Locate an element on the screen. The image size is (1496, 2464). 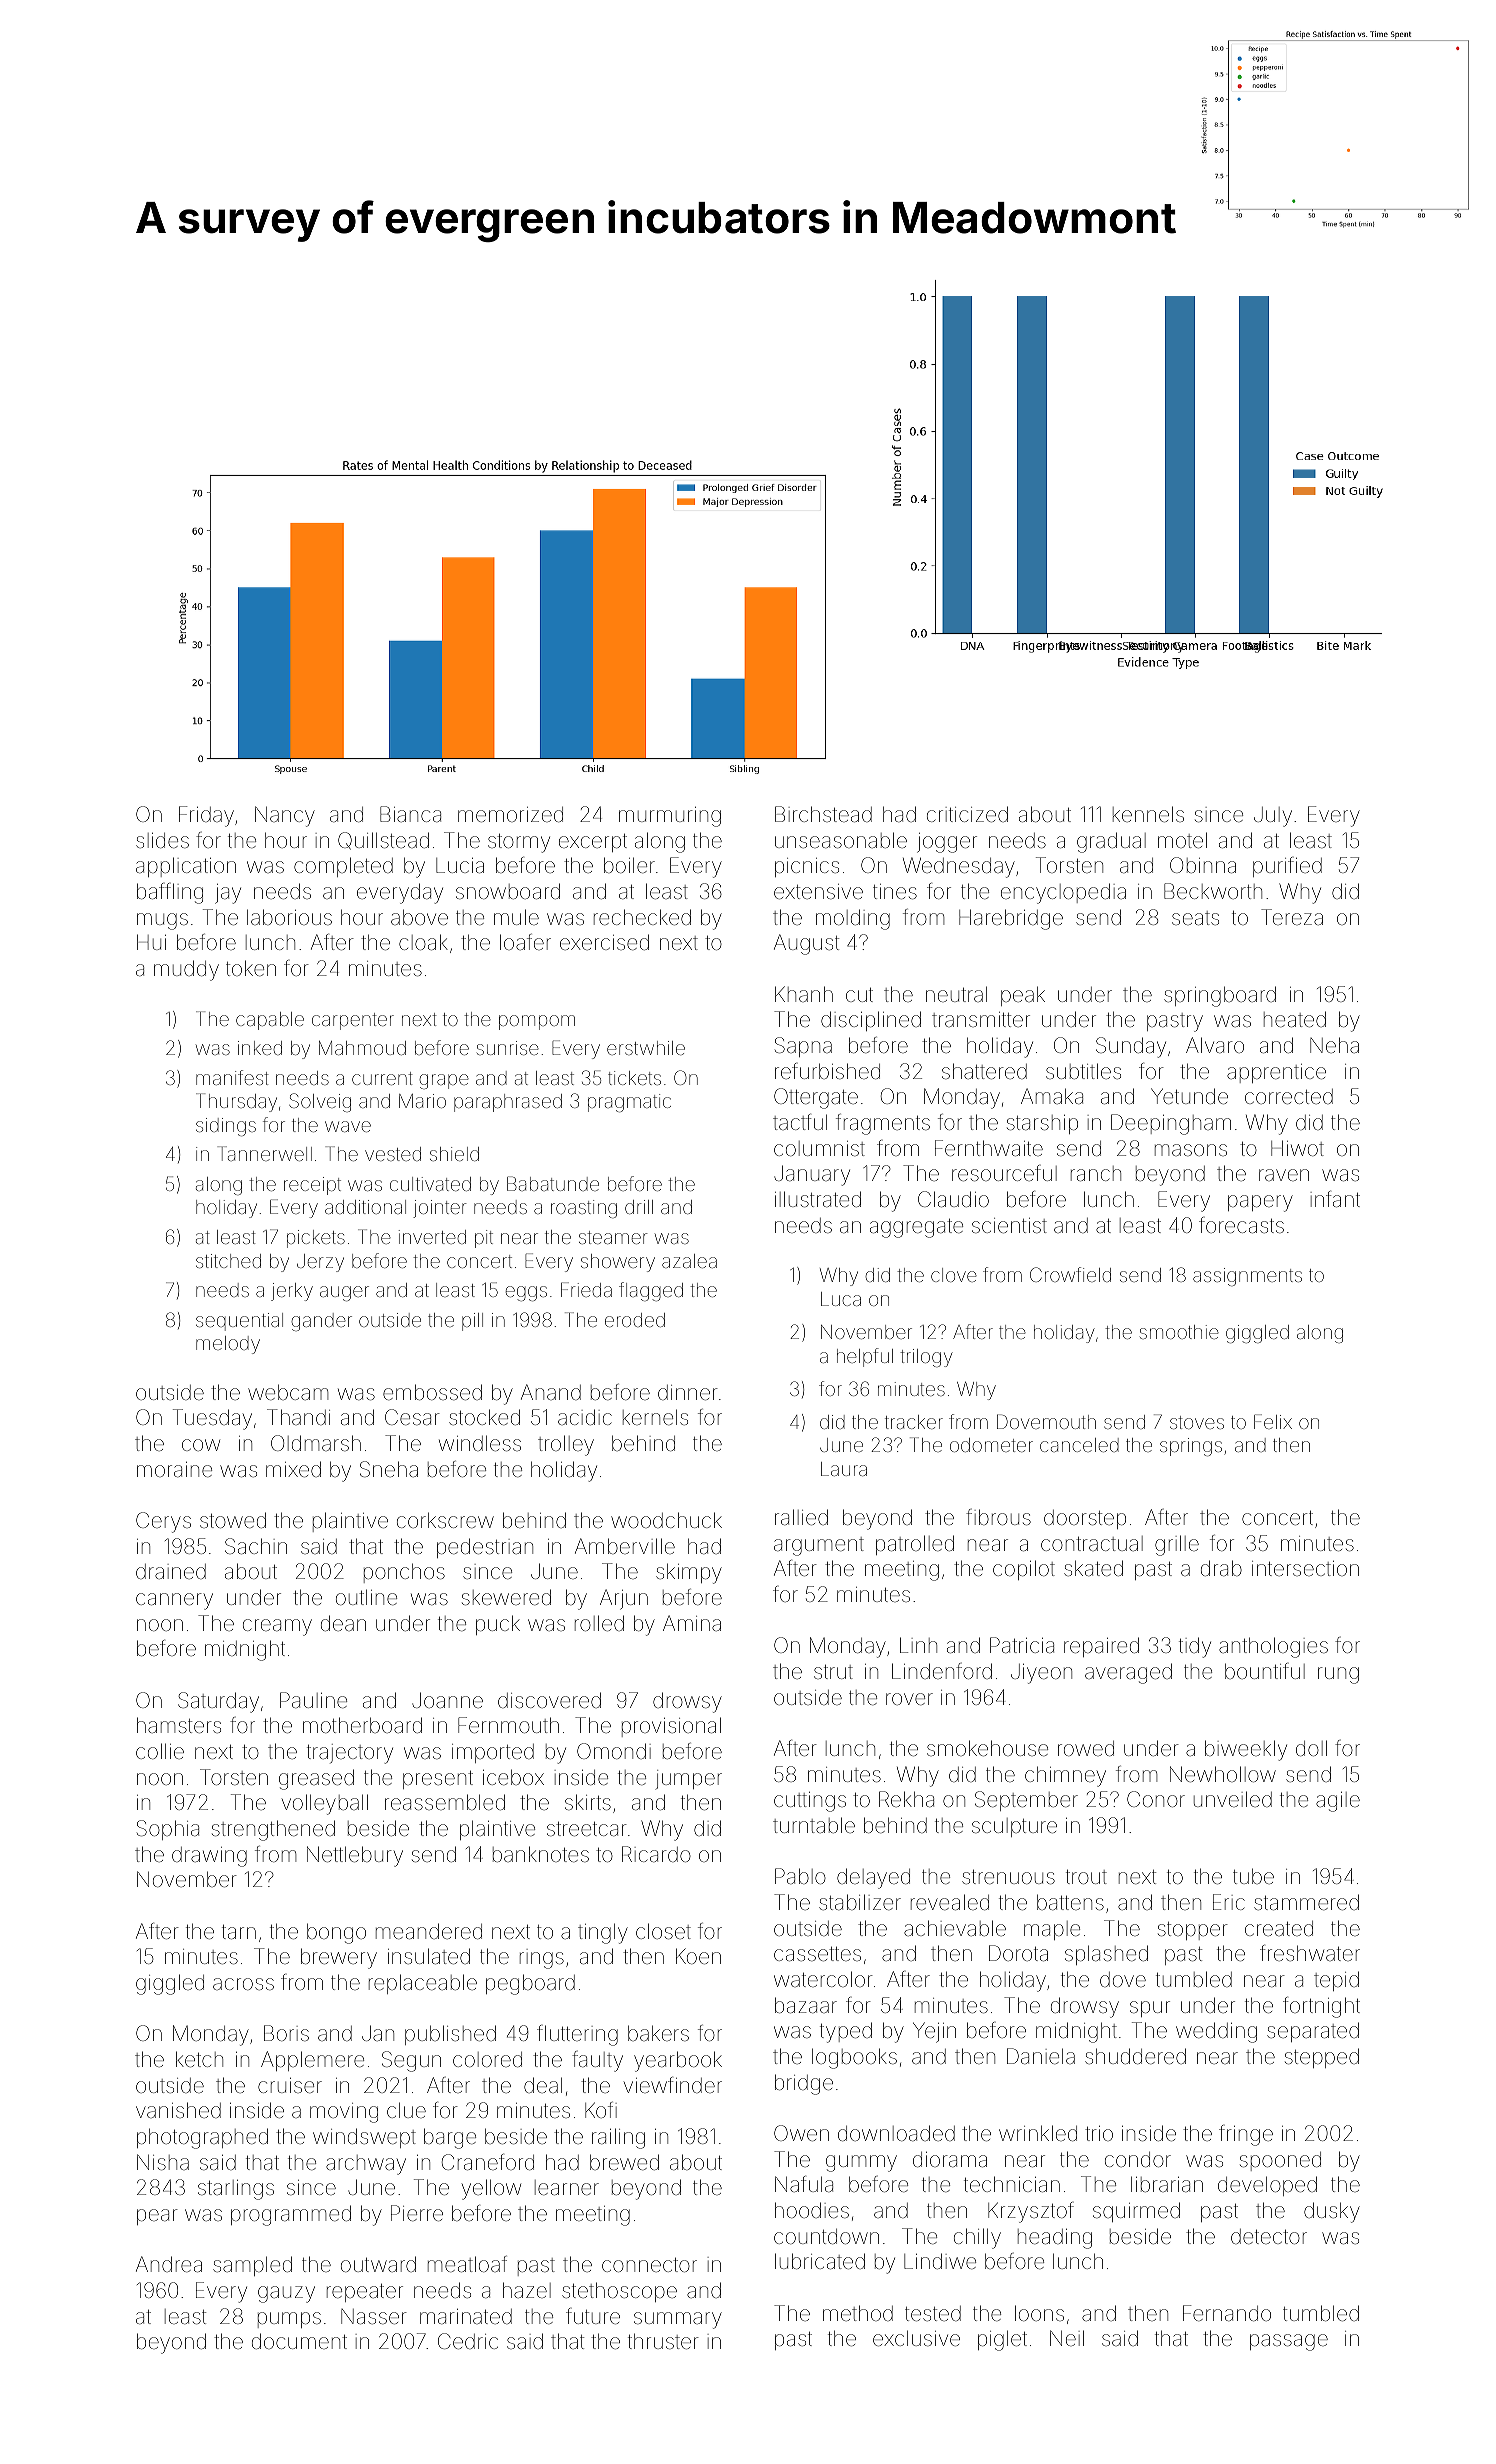
Laura is located at coordinates (844, 1469).
